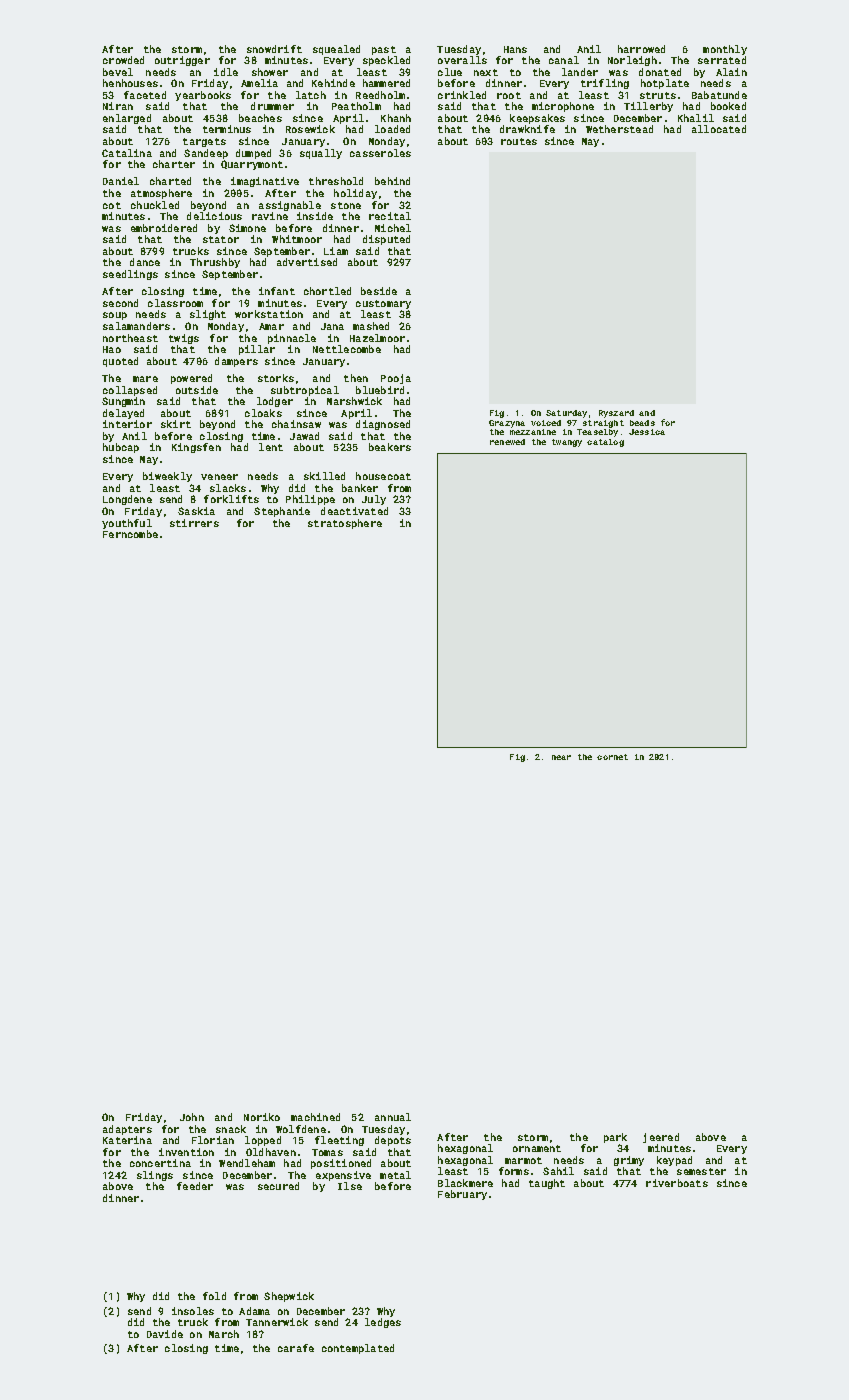  Describe the element at coordinates (383, 1323) in the screenshot. I see `ledges` at that location.
